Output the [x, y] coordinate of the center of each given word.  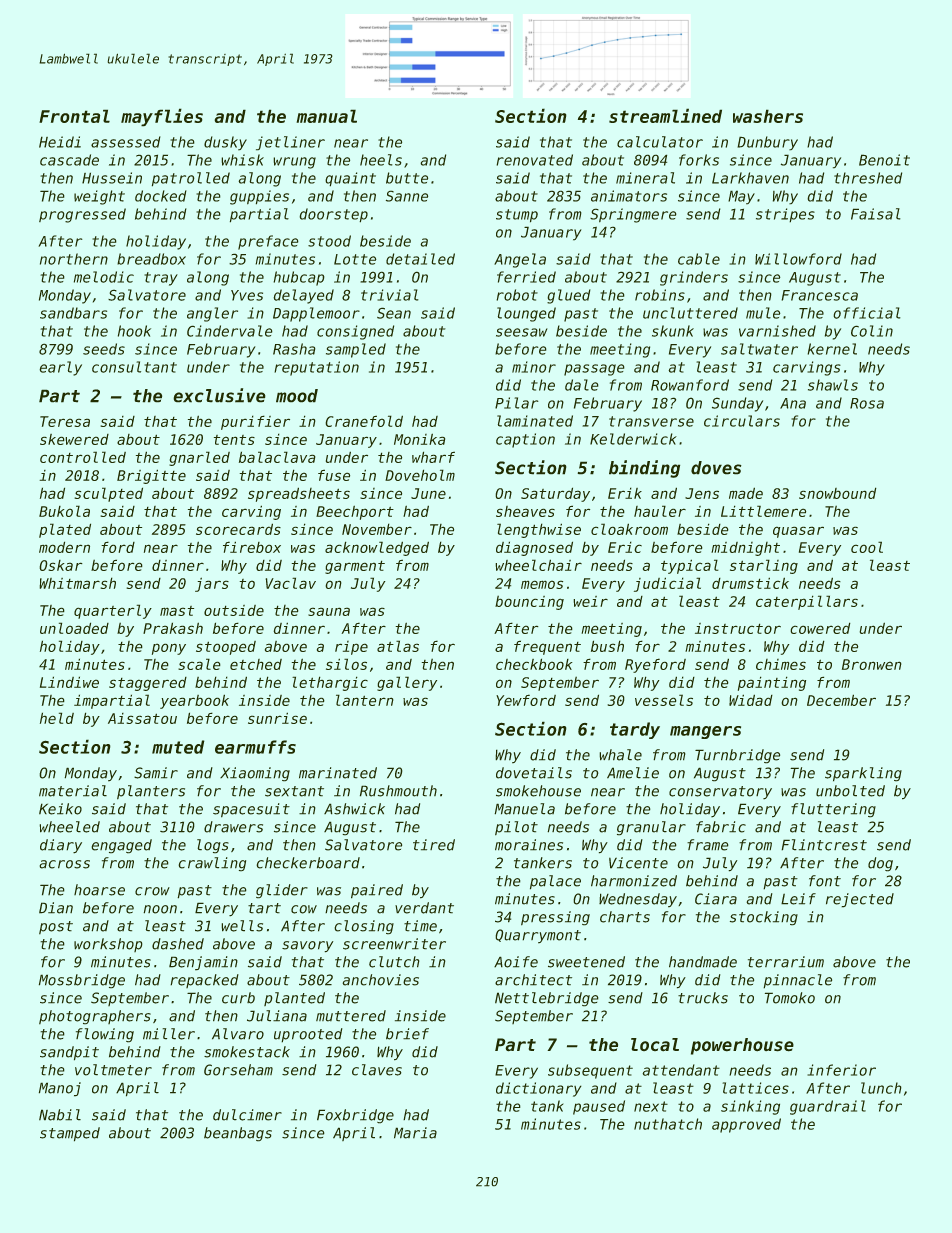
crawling [212, 864]
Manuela [525, 809]
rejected [860, 900]
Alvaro [238, 1034]
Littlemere [763, 511]
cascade [69, 160]
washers [768, 116]
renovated [535, 160]
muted [178, 747]
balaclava [277, 457]
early [61, 368]
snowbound [837, 493]
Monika [419, 439]
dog [880, 864]
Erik [625, 493]
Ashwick [354, 809]
